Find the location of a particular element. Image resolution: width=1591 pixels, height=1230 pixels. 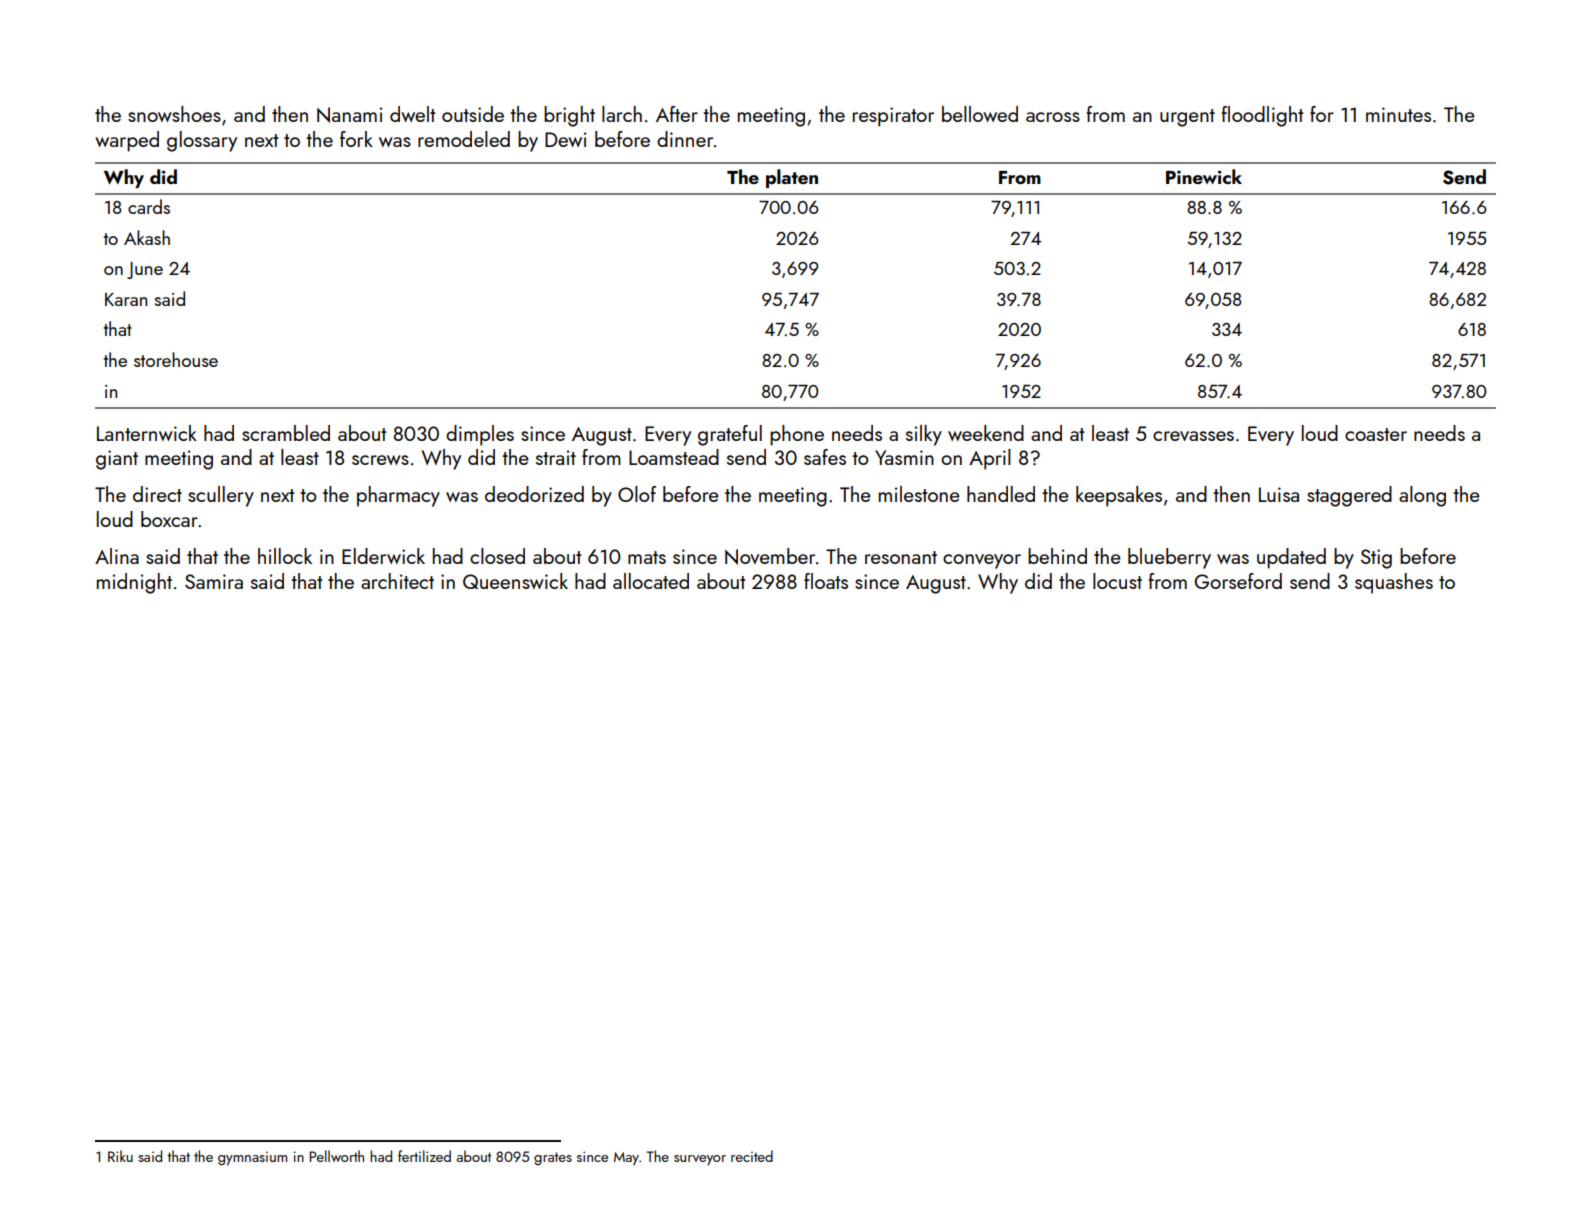

After is located at coordinates (677, 114).
